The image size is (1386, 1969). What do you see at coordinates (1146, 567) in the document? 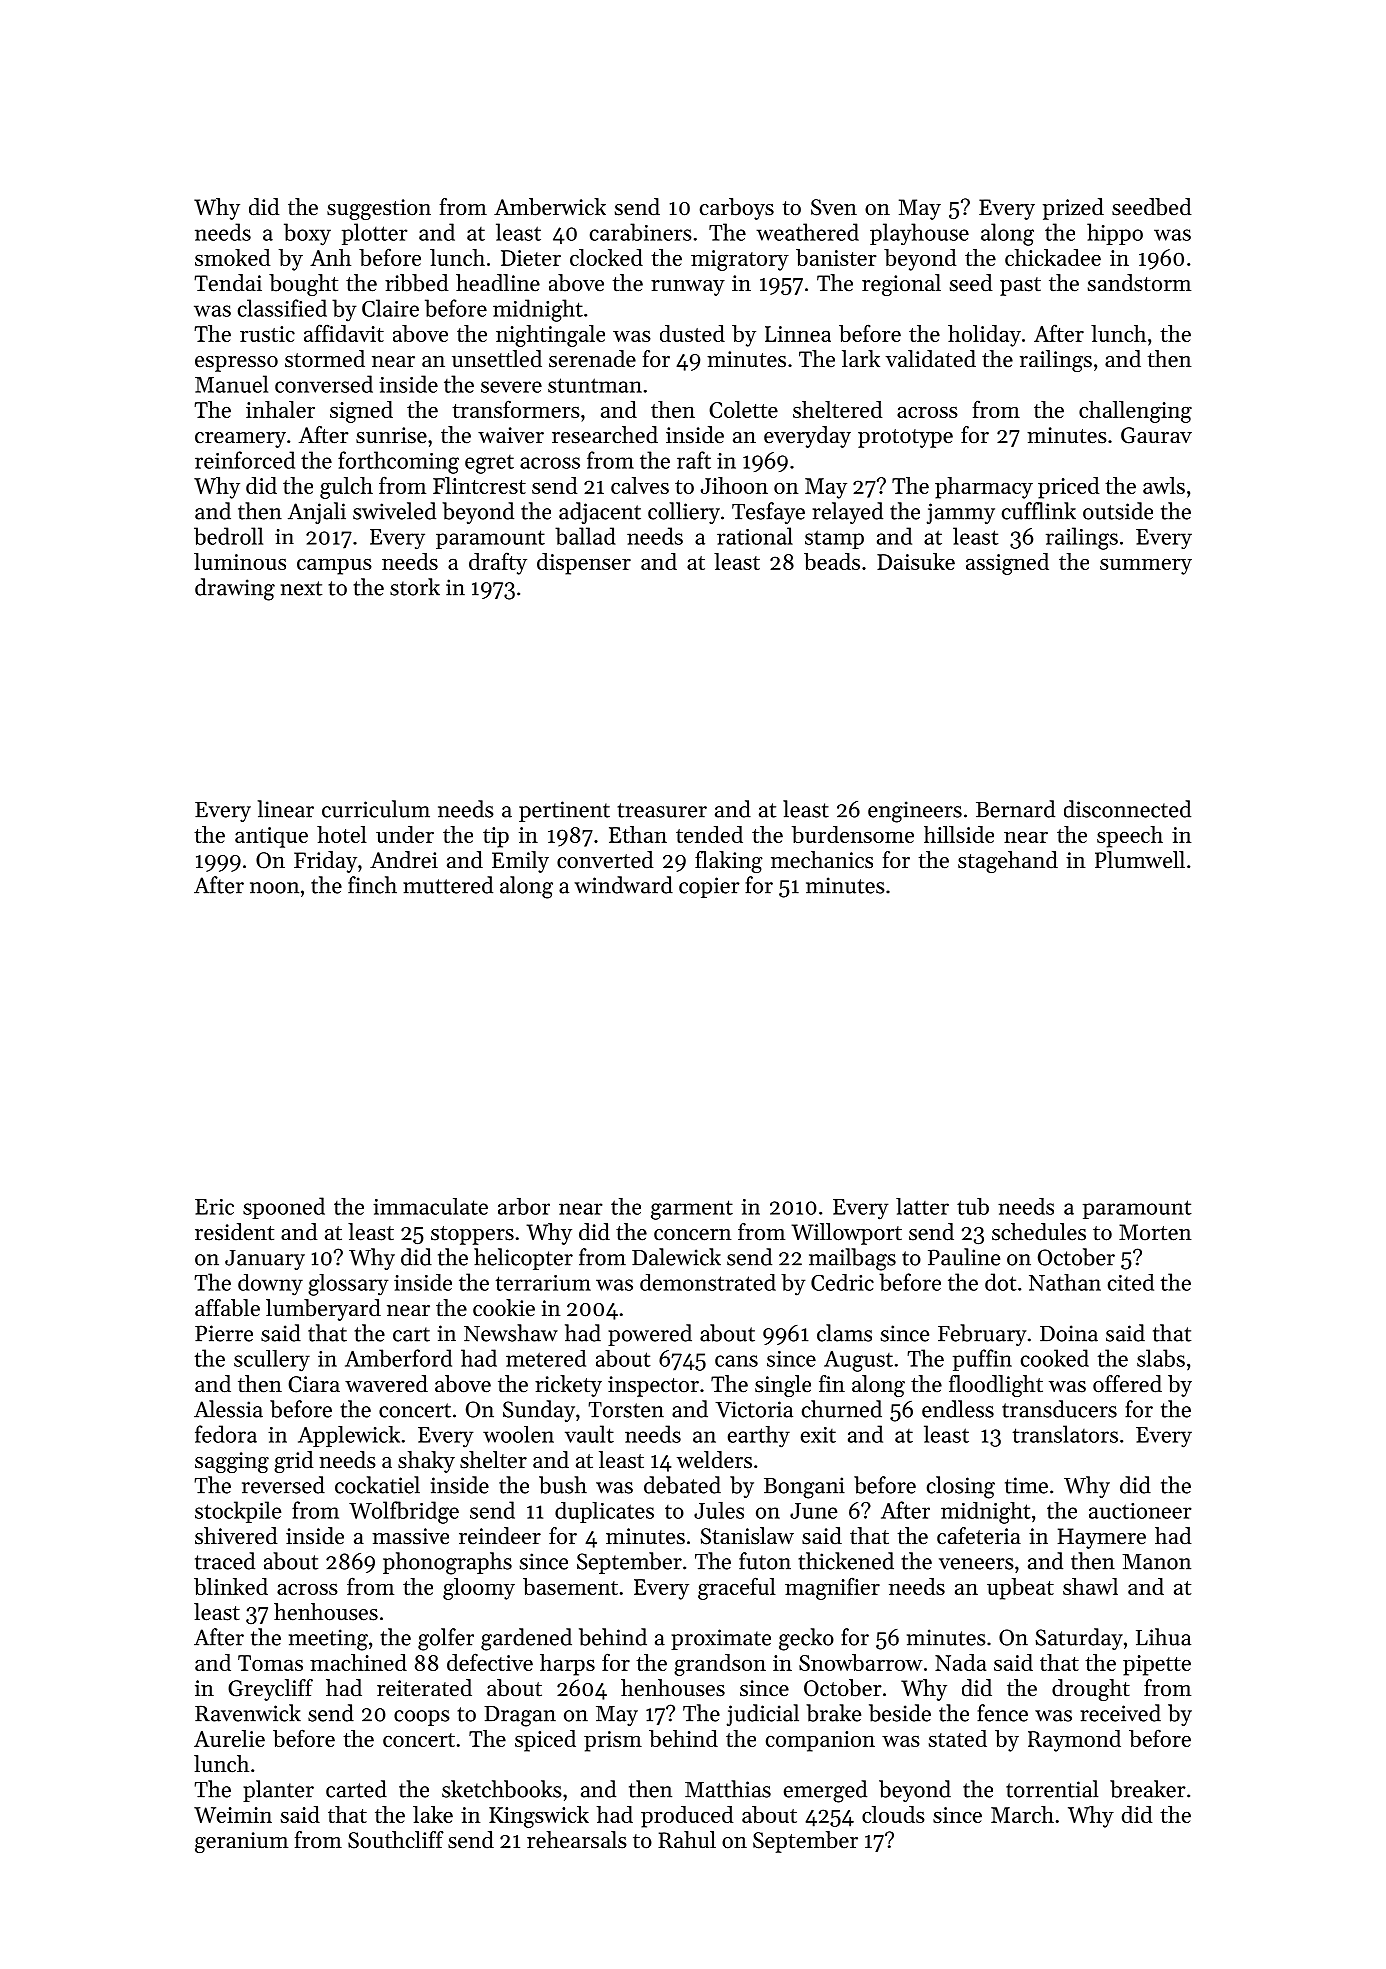
I see `summery` at bounding box center [1146, 567].
